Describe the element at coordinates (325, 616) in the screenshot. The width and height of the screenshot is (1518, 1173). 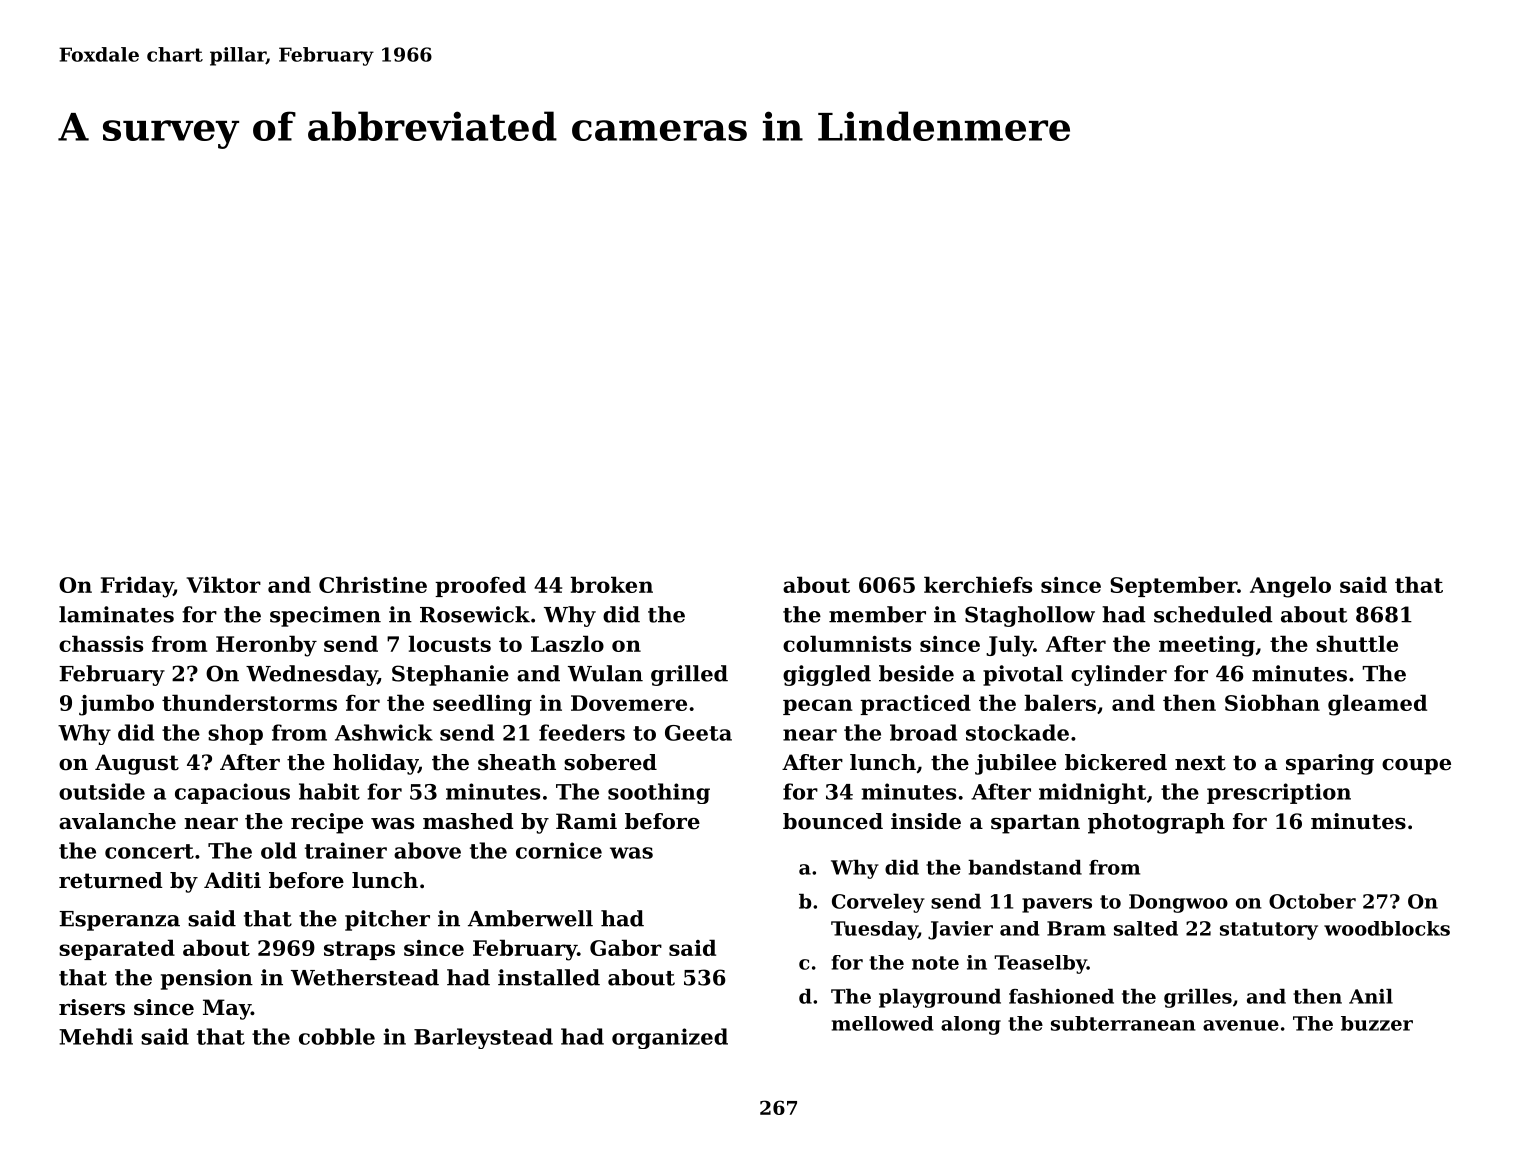
I see `specimen` at that location.
